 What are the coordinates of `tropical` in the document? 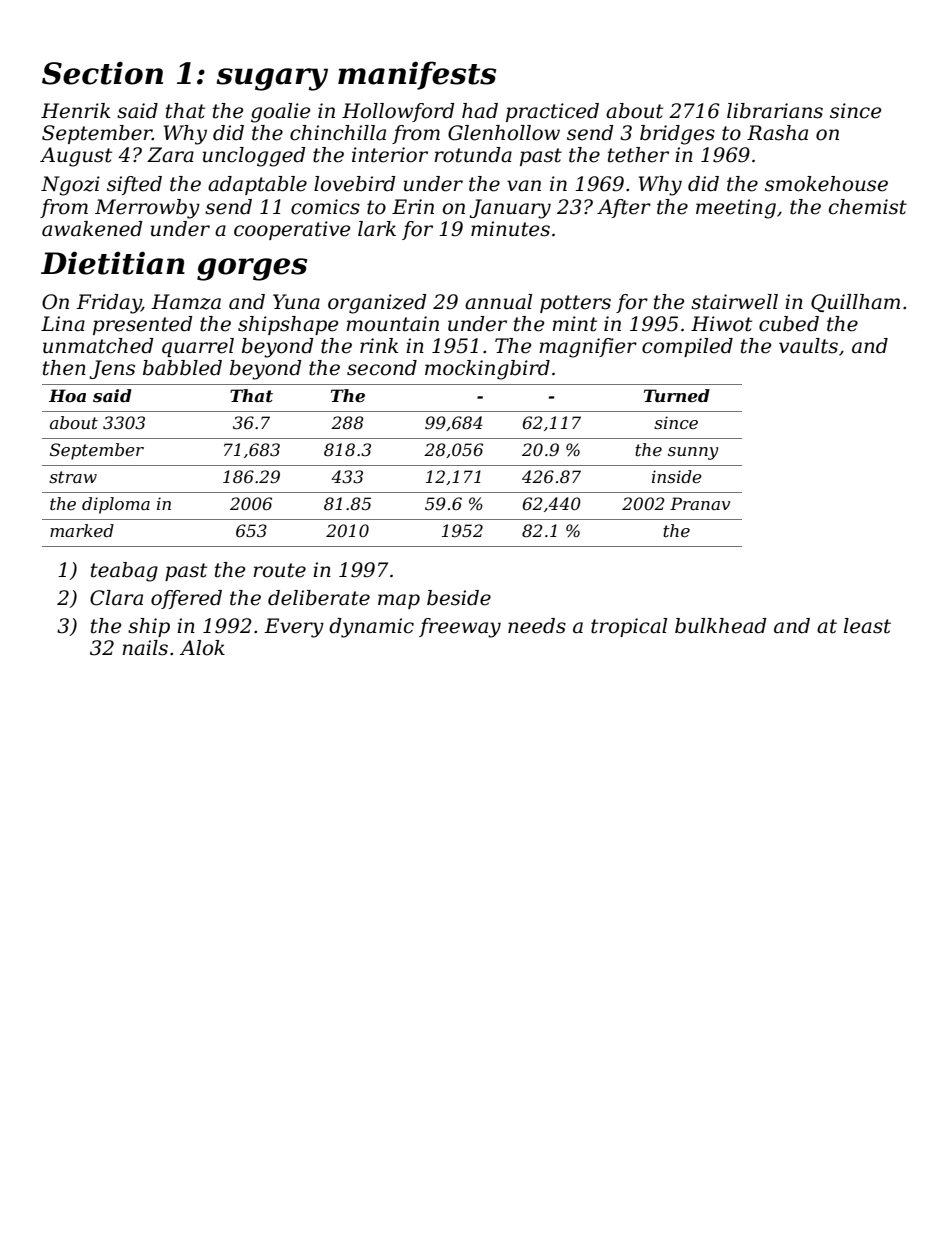 It's located at (629, 627).
